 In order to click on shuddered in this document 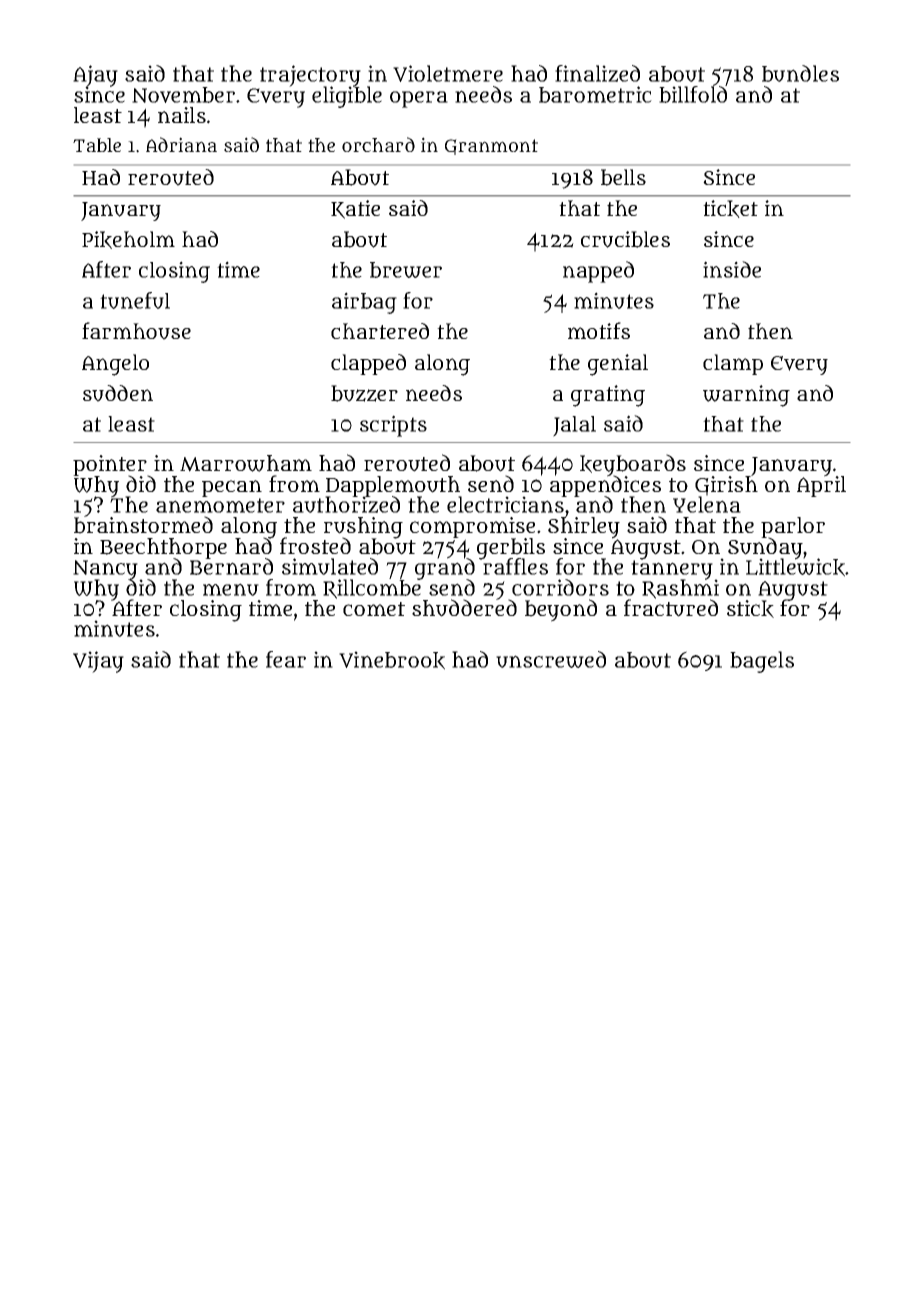, I will do `click(464, 608)`.
